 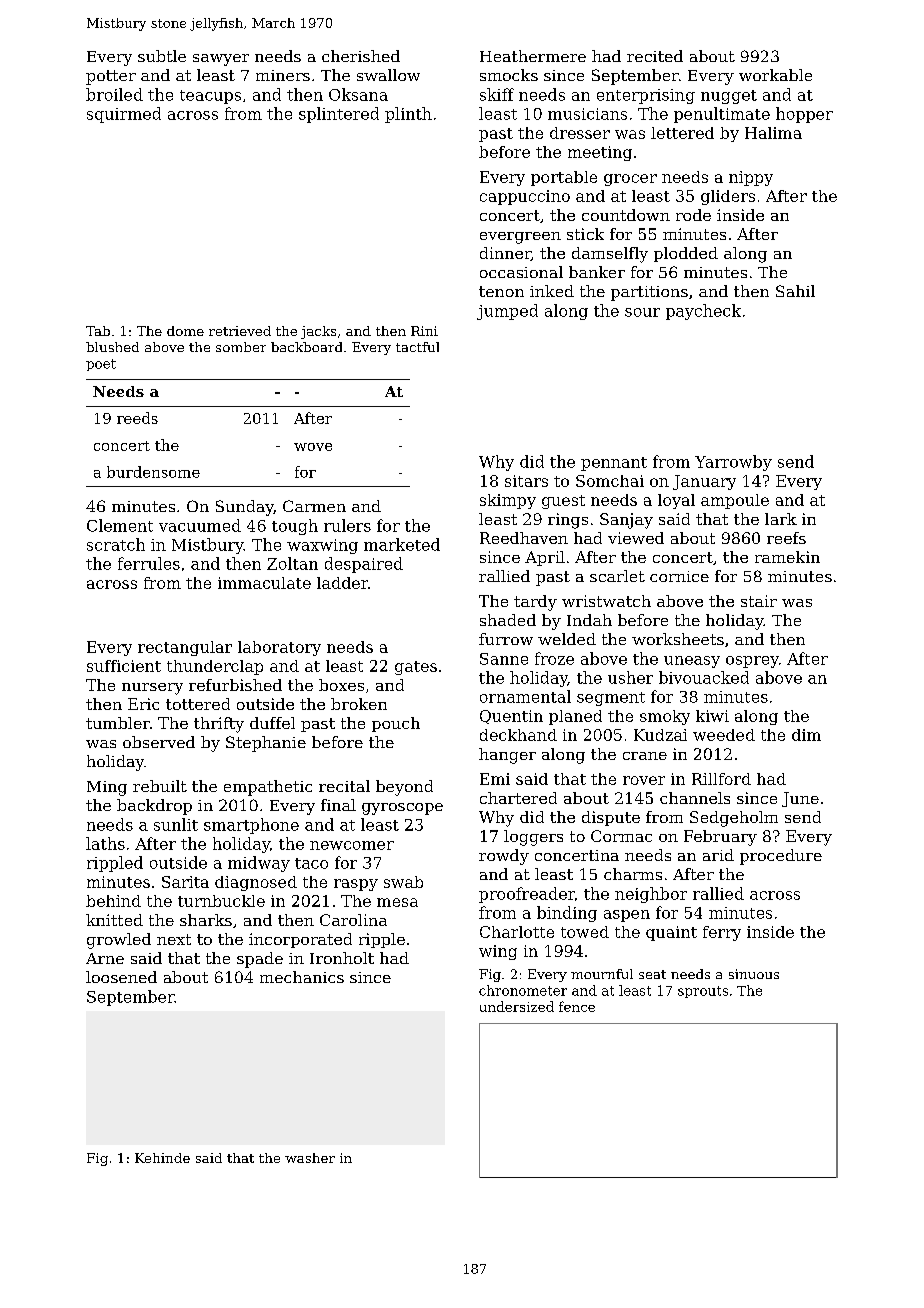 What do you see at coordinates (655, 56) in the screenshot?
I see `recited` at bounding box center [655, 56].
